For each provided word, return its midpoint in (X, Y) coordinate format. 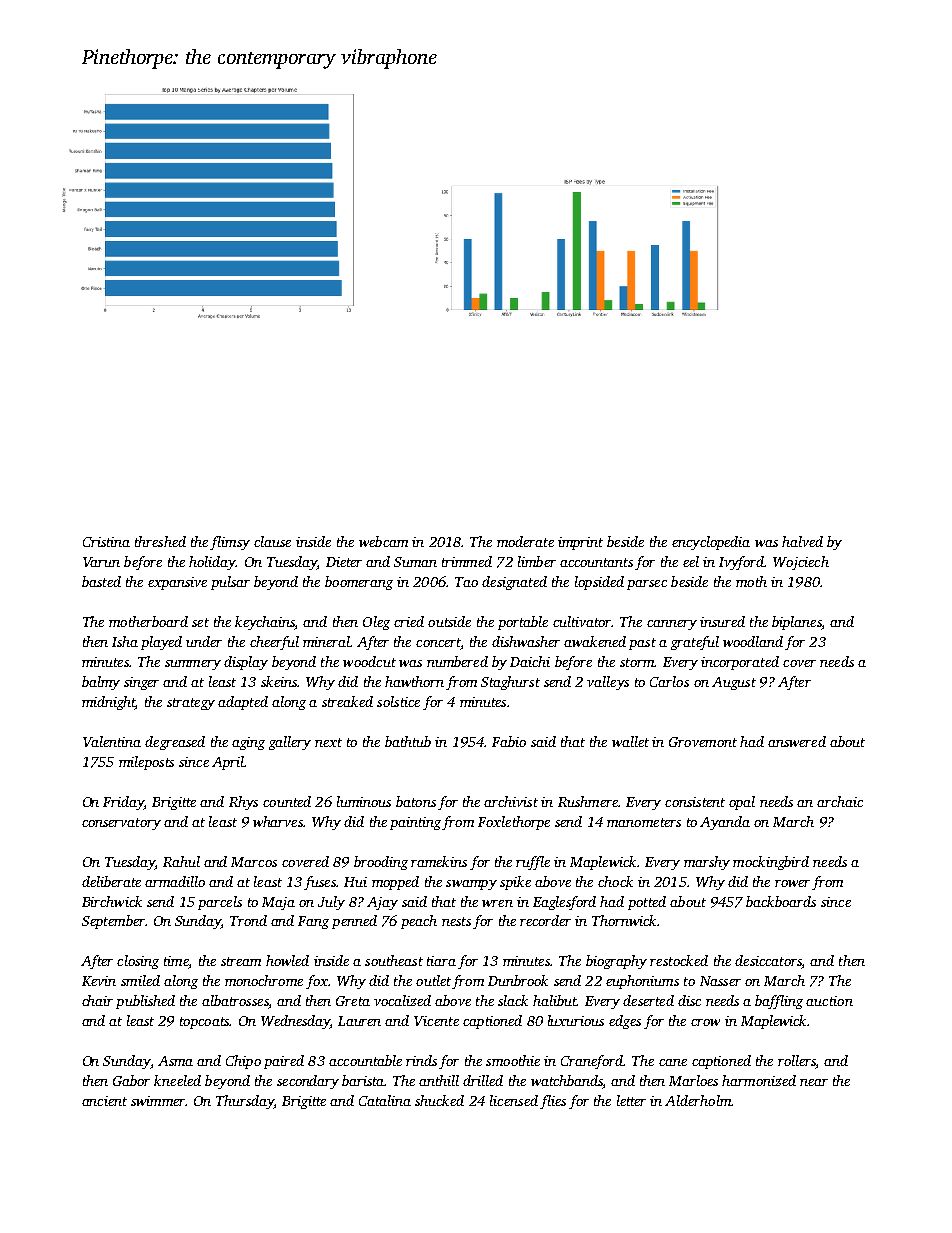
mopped (395, 883)
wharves (278, 821)
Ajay (382, 903)
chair (97, 1000)
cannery (672, 625)
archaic (840, 801)
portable (523, 623)
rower (792, 883)
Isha (125, 641)
